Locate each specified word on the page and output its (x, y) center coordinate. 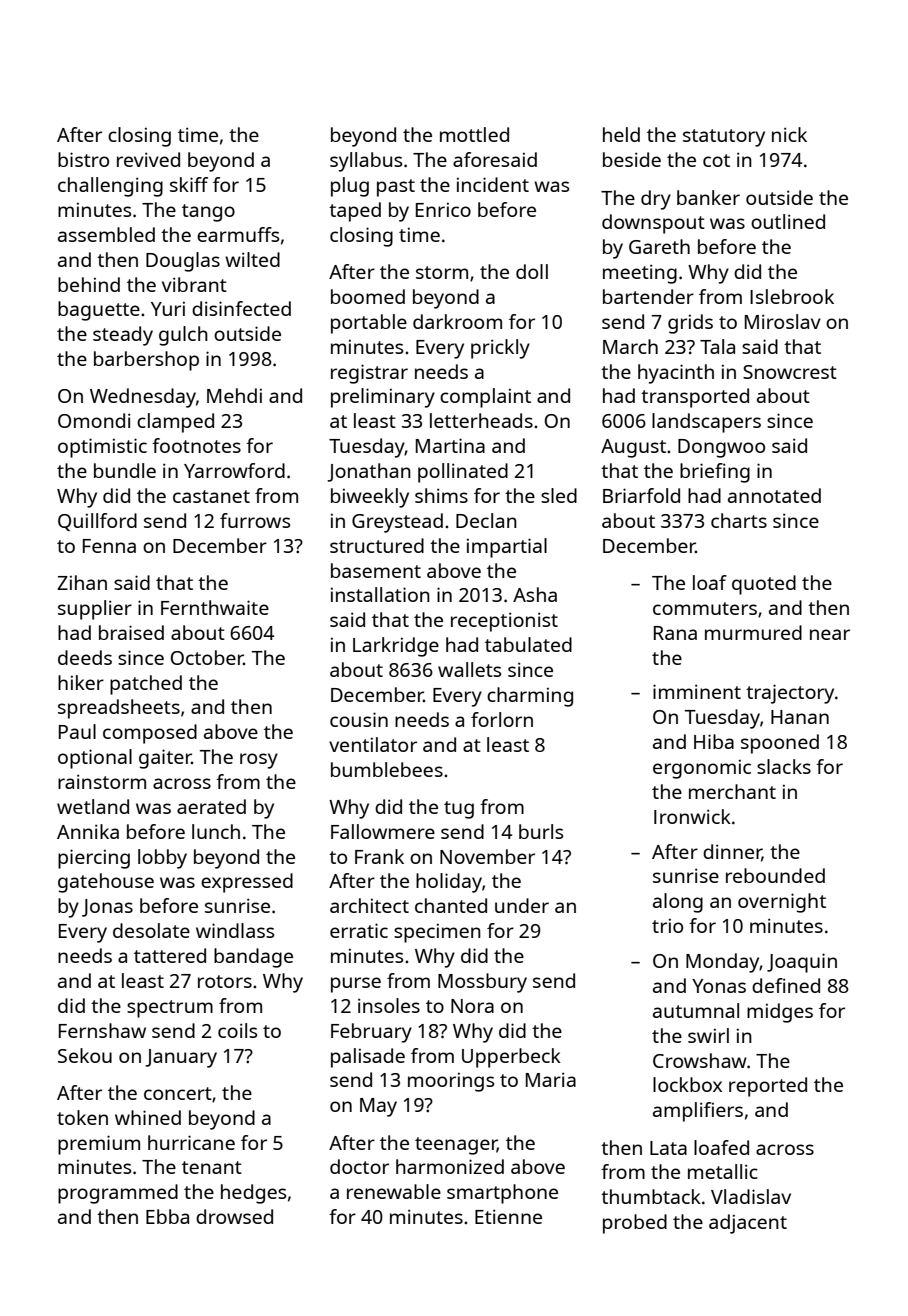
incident (493, 184)
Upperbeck (511, 1058)
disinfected (241, 308)
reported (768, 1087)
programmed (118, 1194)
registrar (369, 374)
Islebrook (792, 296)
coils (237, 1030)
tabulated (528, 644)
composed (150, 734)
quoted (764, 585)
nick (789, 134)
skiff (189, 184)
